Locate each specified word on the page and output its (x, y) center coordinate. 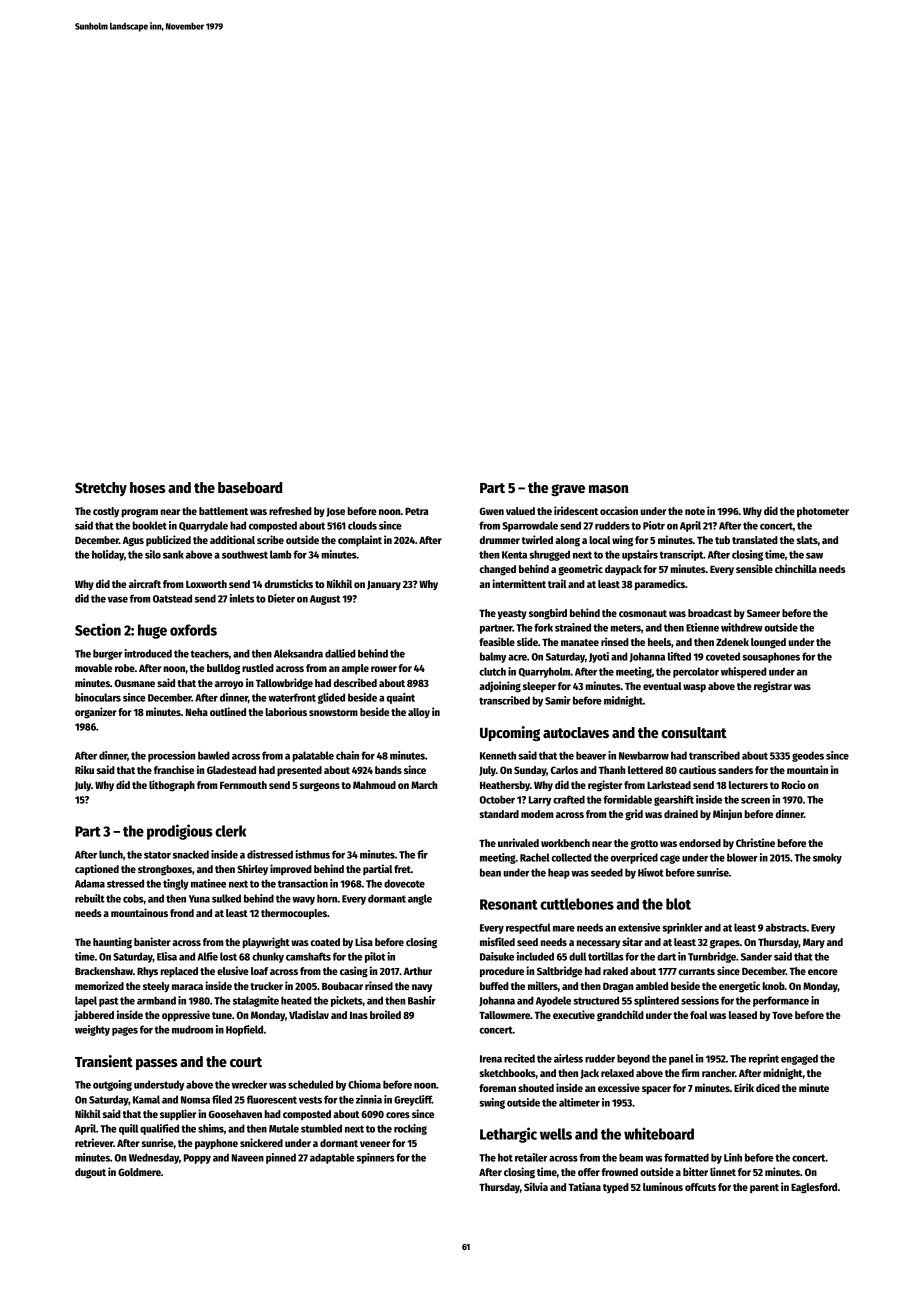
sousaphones (771, 657)
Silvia (536, 1186)
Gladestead (231, 770)
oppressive (186, 1016)
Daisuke (497, 956)
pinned (281, 1158)
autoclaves (576, 732)
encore (823, 972)
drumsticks (289, 583)
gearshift (674, 800)
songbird (548, 614)
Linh (733, 1157)
